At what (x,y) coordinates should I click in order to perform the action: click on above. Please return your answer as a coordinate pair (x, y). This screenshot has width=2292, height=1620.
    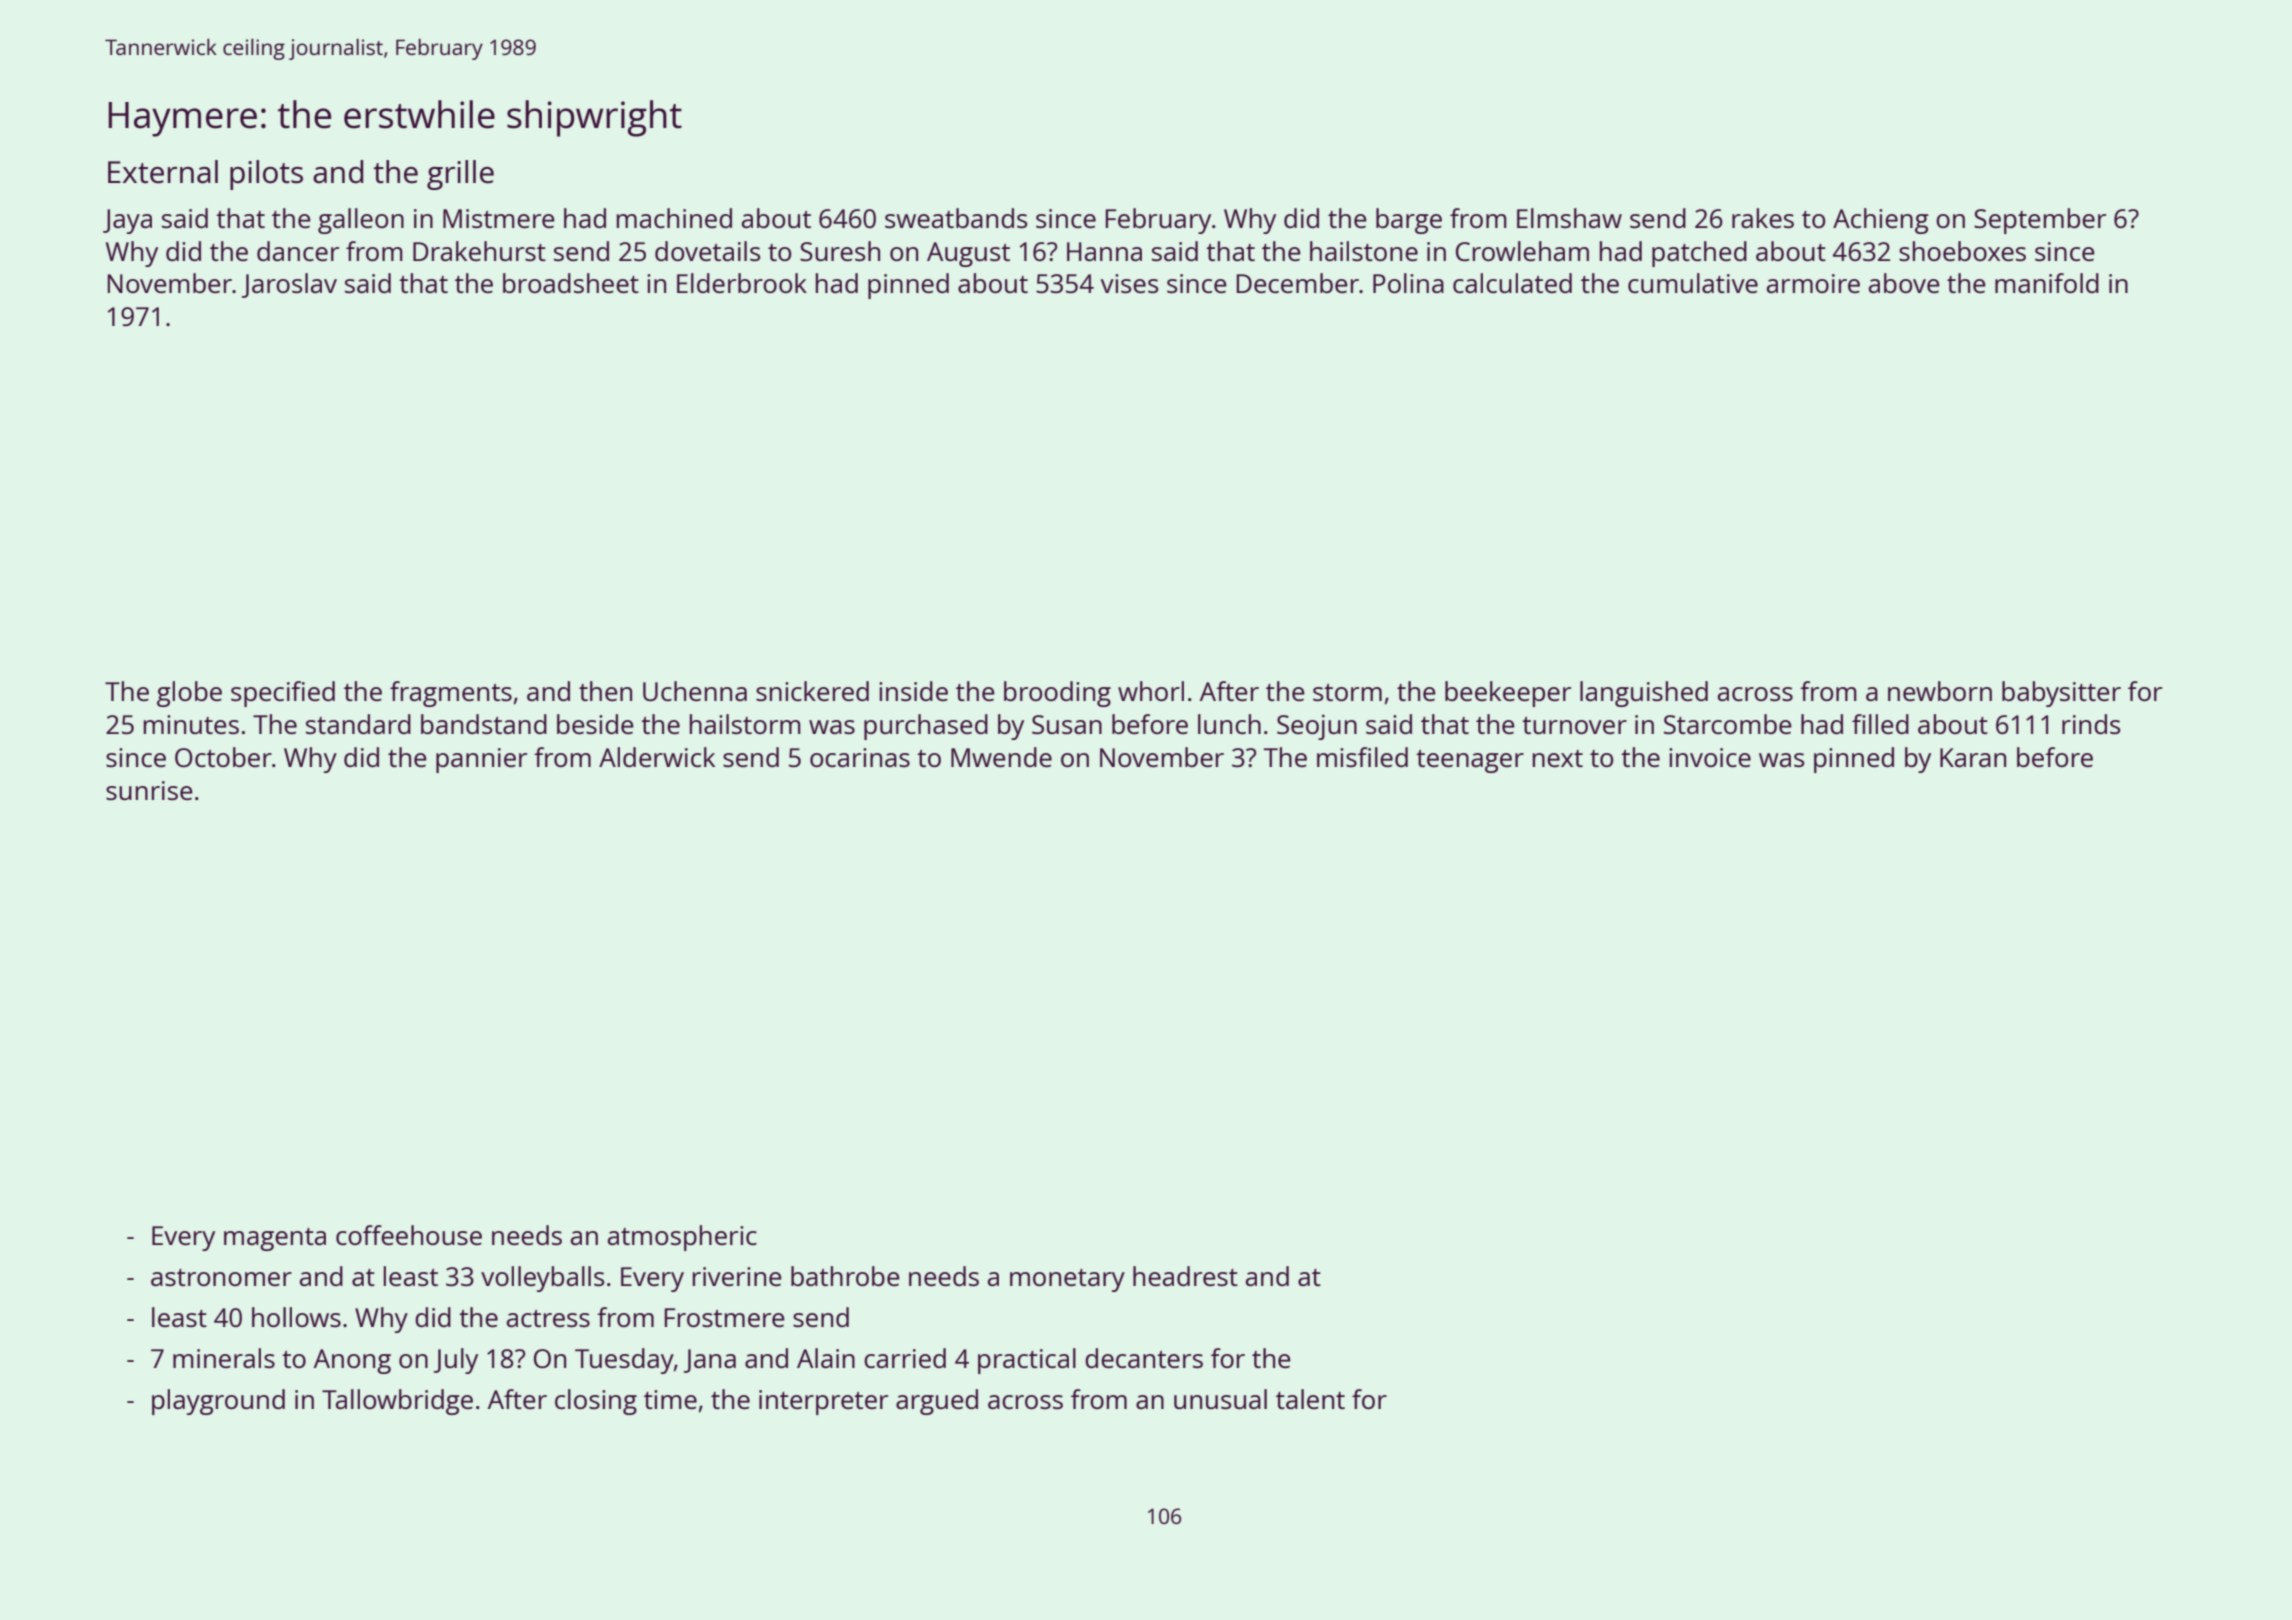
    Looking at the image, I should click on (1904, 283).
